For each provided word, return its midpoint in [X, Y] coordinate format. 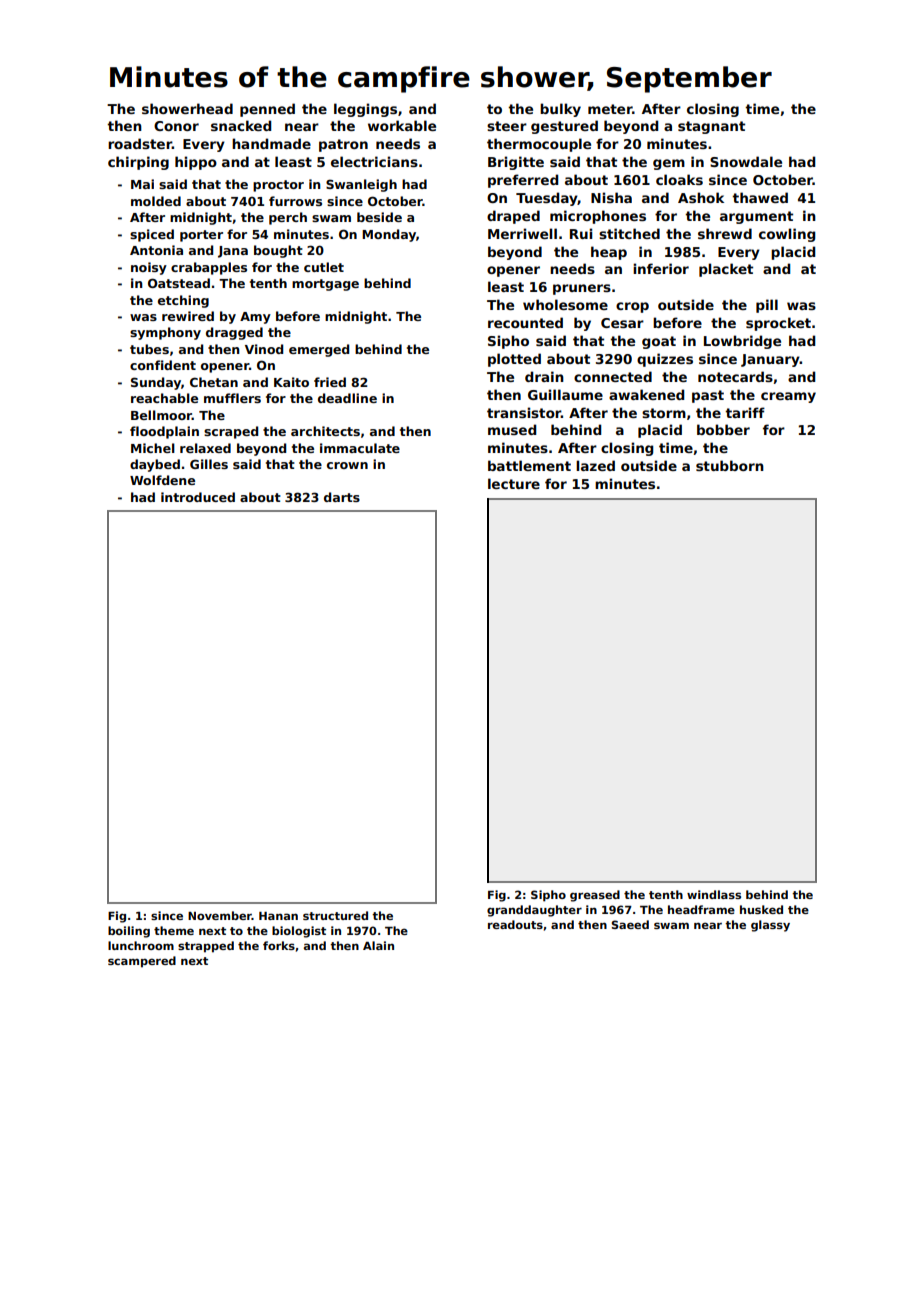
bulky [560, 110]
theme [174, 930]
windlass [714, 894]
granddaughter [534, 911]
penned [267, 110]
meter [610, 109]
